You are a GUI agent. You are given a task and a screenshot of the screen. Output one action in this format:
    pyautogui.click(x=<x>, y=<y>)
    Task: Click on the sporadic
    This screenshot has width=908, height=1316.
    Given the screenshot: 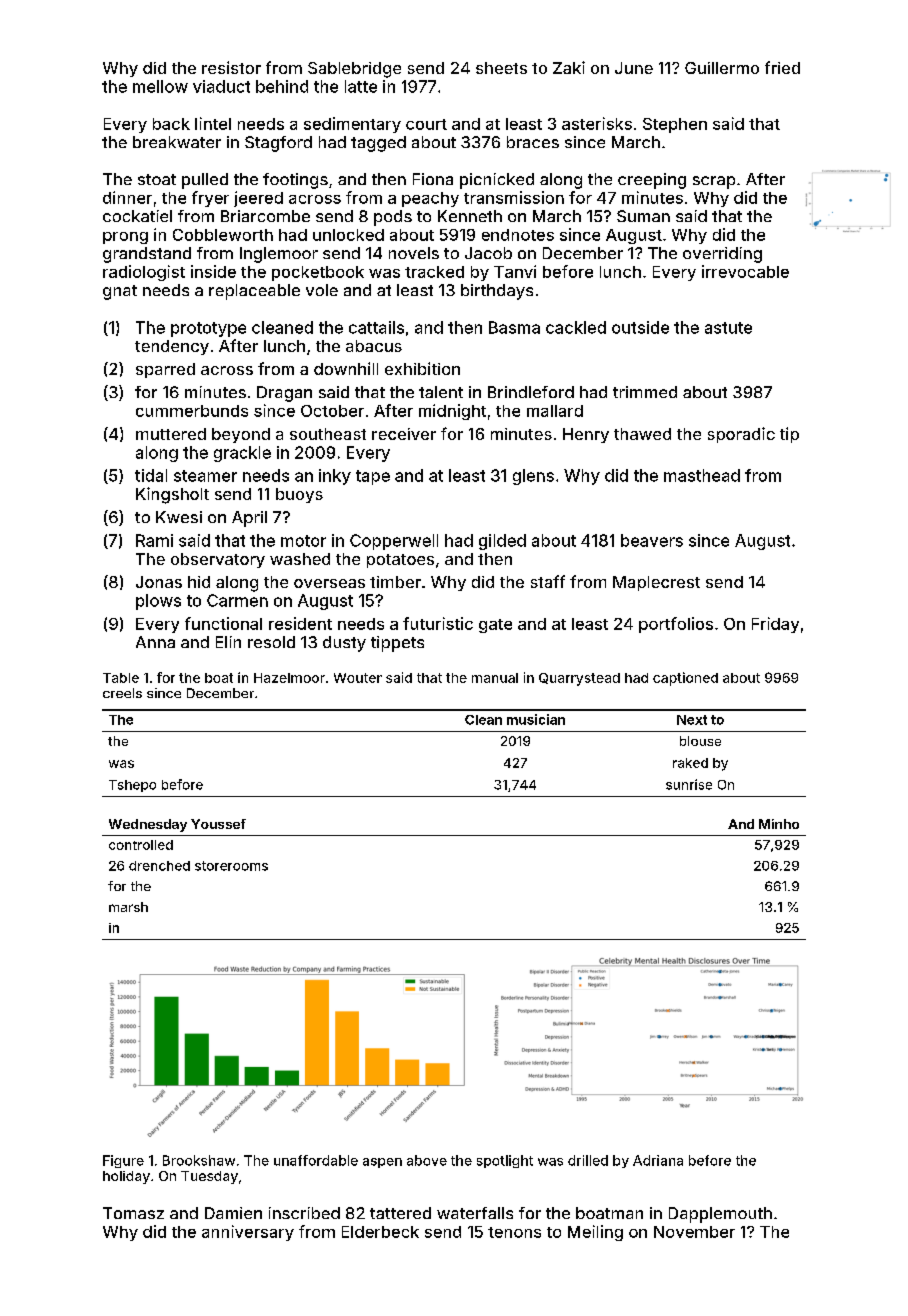 What is the action you would take?
    pyautogui.click(x=741, y=435)
